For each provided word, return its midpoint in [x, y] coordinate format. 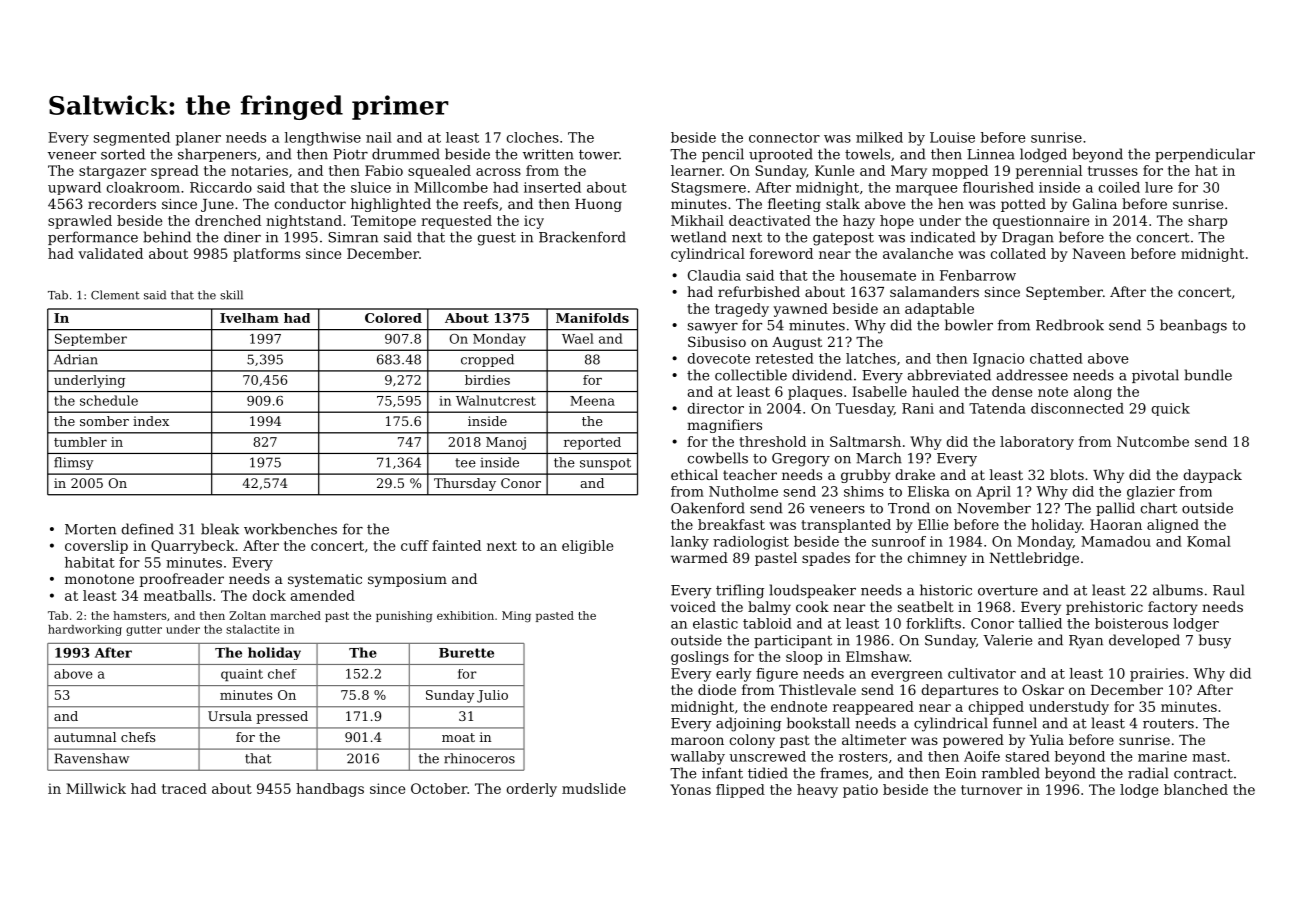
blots [1067, 474]
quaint [242, 675]
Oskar [1043, 689]
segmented [132, 139]
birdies [487, 380]
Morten [90, 529]
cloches [533, 137]
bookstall [818, 723]
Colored [393, 318]
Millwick [96, 788]
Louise [952, 137]
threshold [772, 441]
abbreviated [949, 375]
